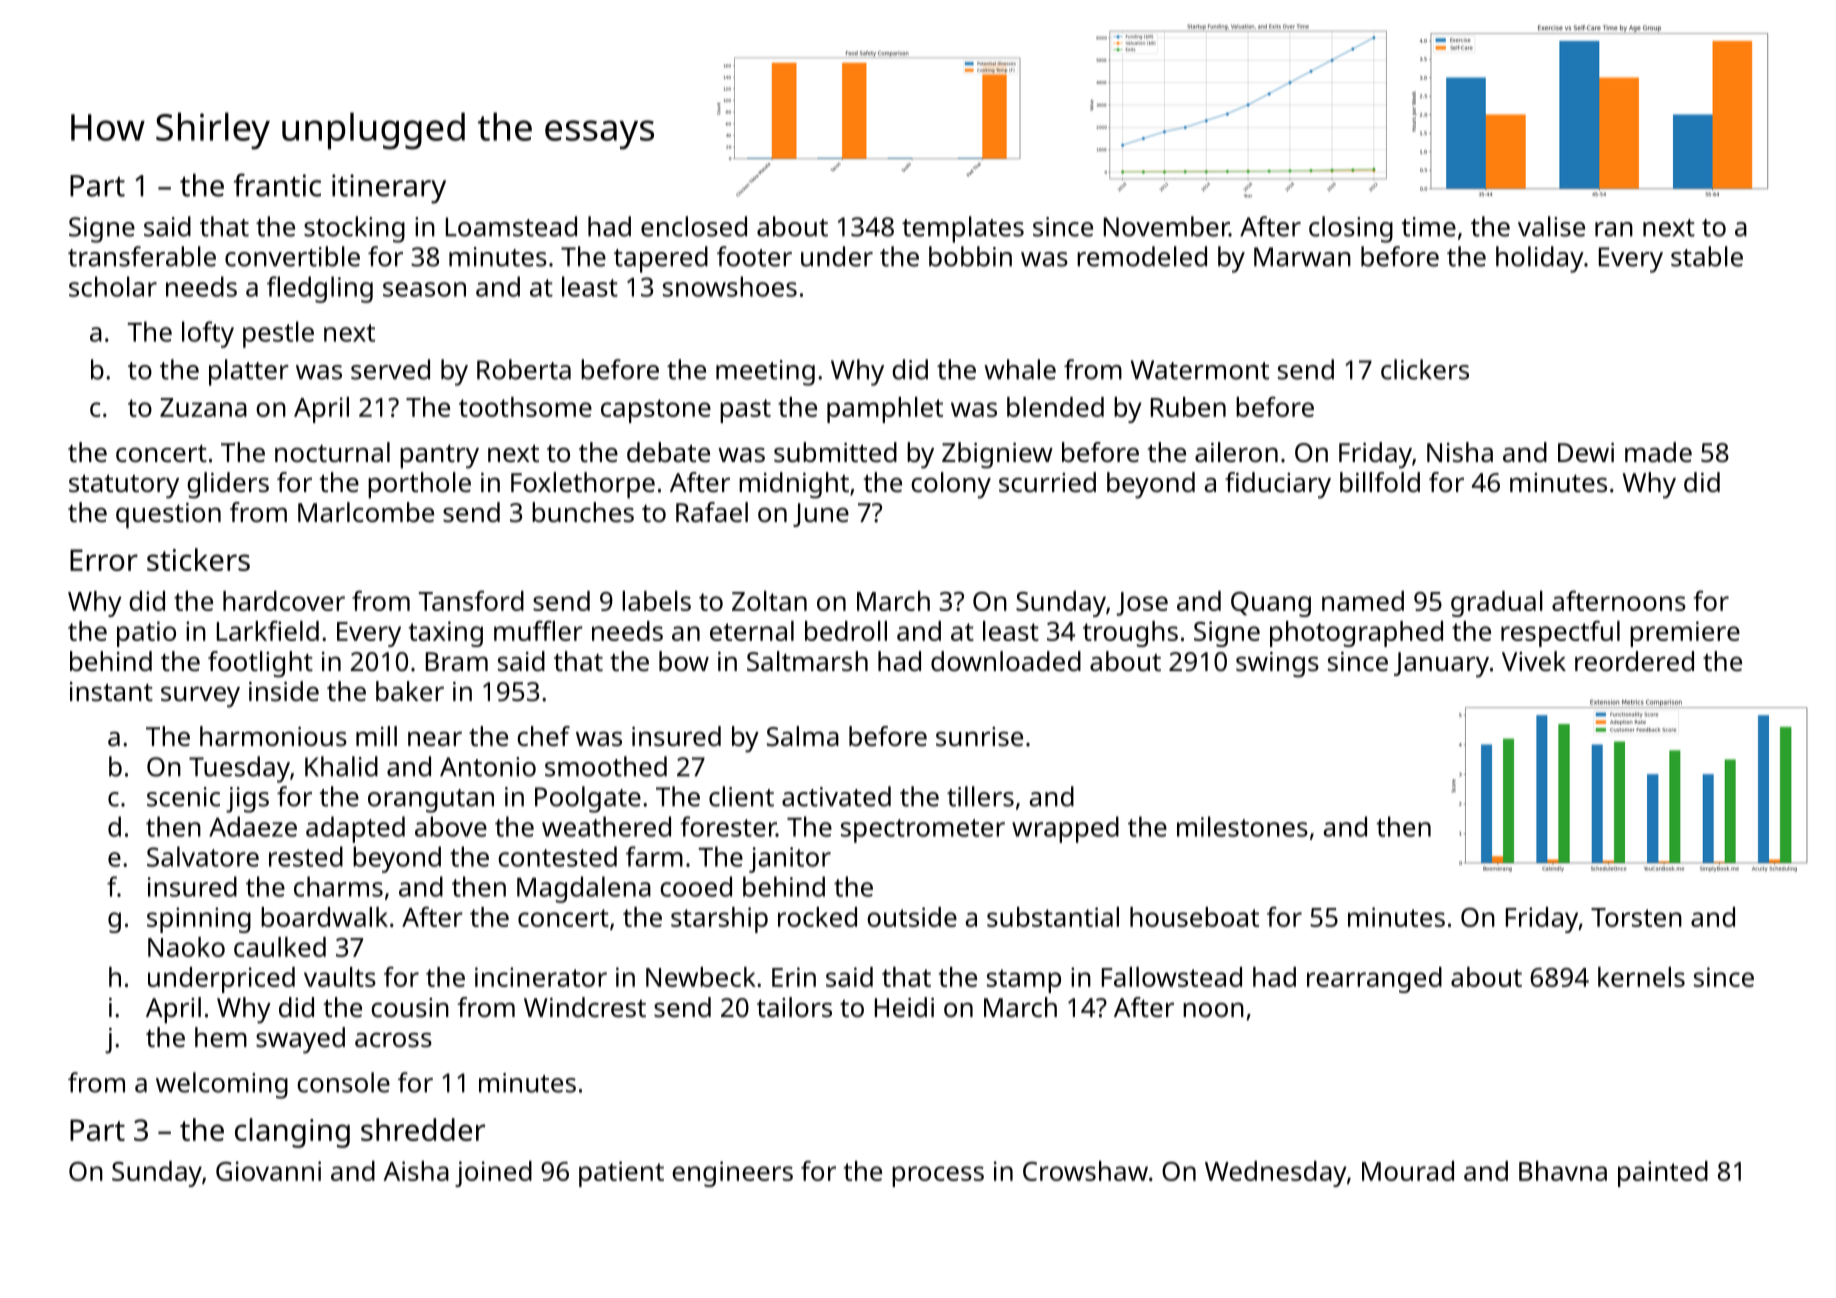  Describe the element at coordinates (794, 1007) in the screenshot. I see `tailors` at that location.
